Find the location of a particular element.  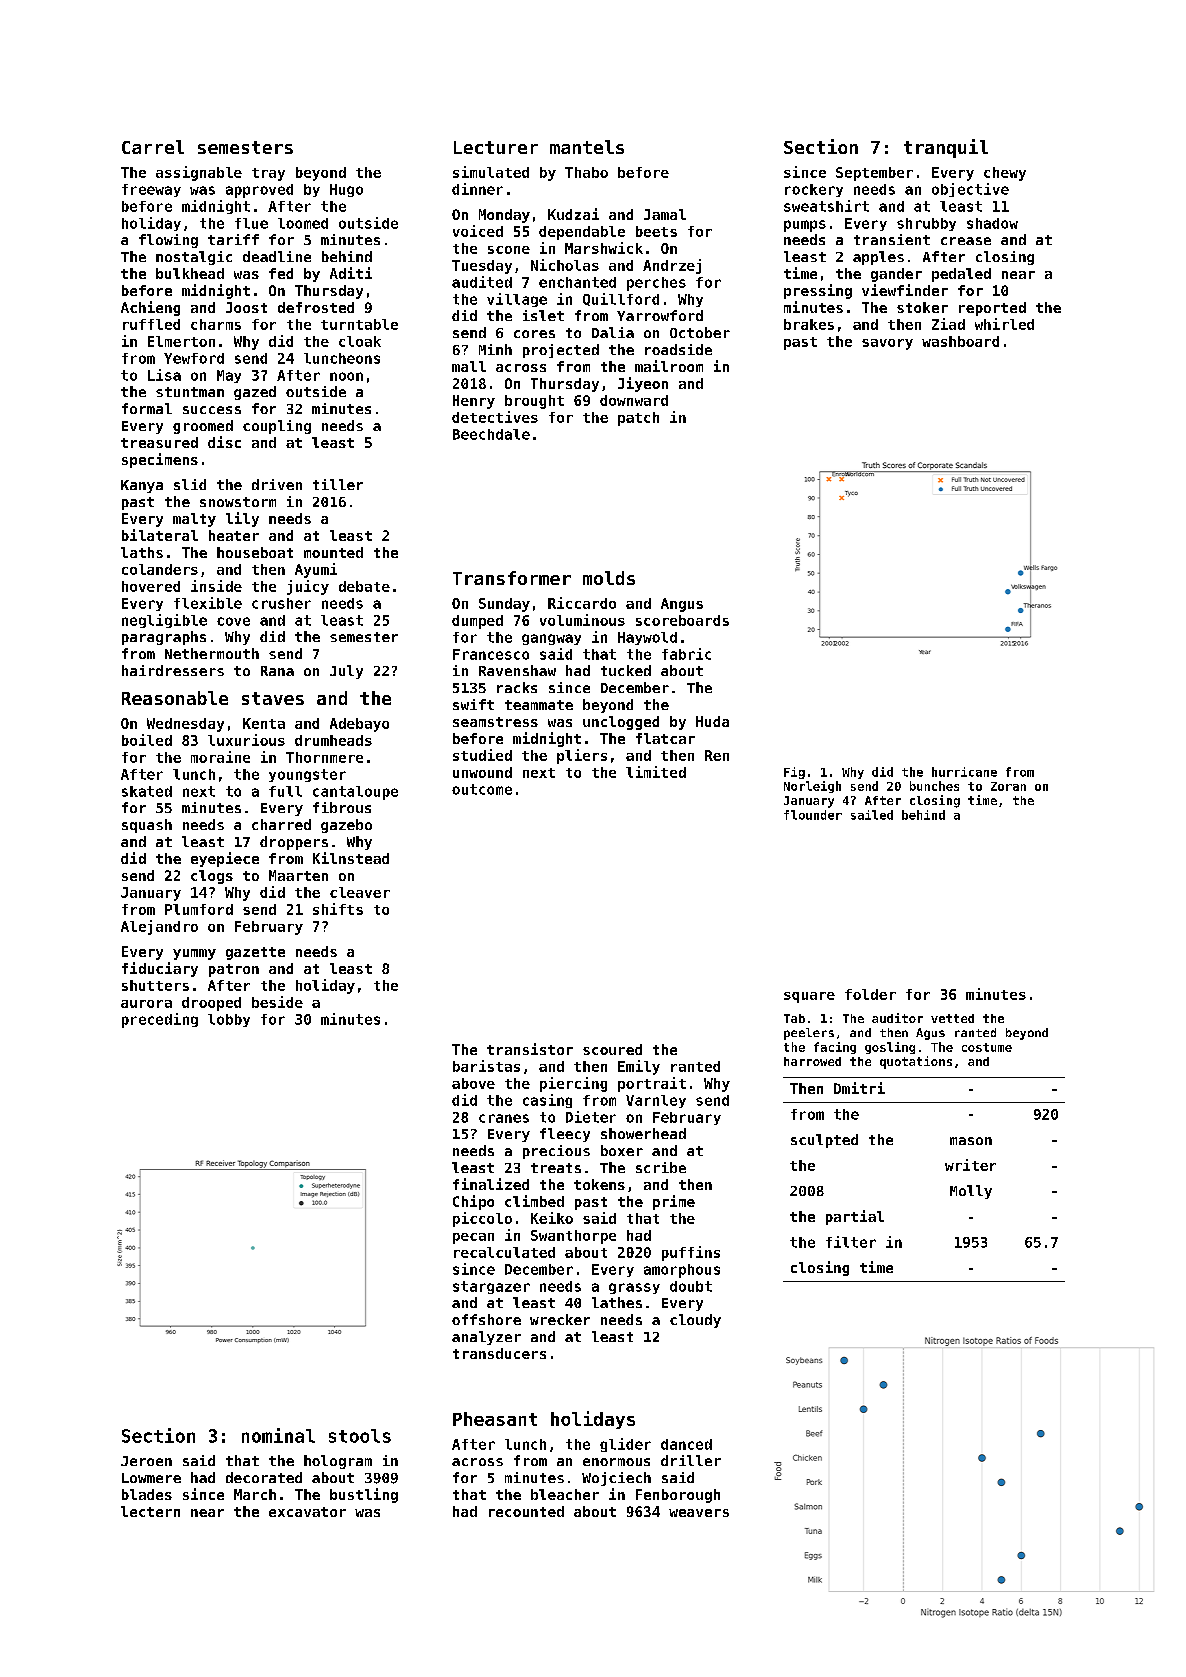

stoker is located at coordinates (922, 307).
